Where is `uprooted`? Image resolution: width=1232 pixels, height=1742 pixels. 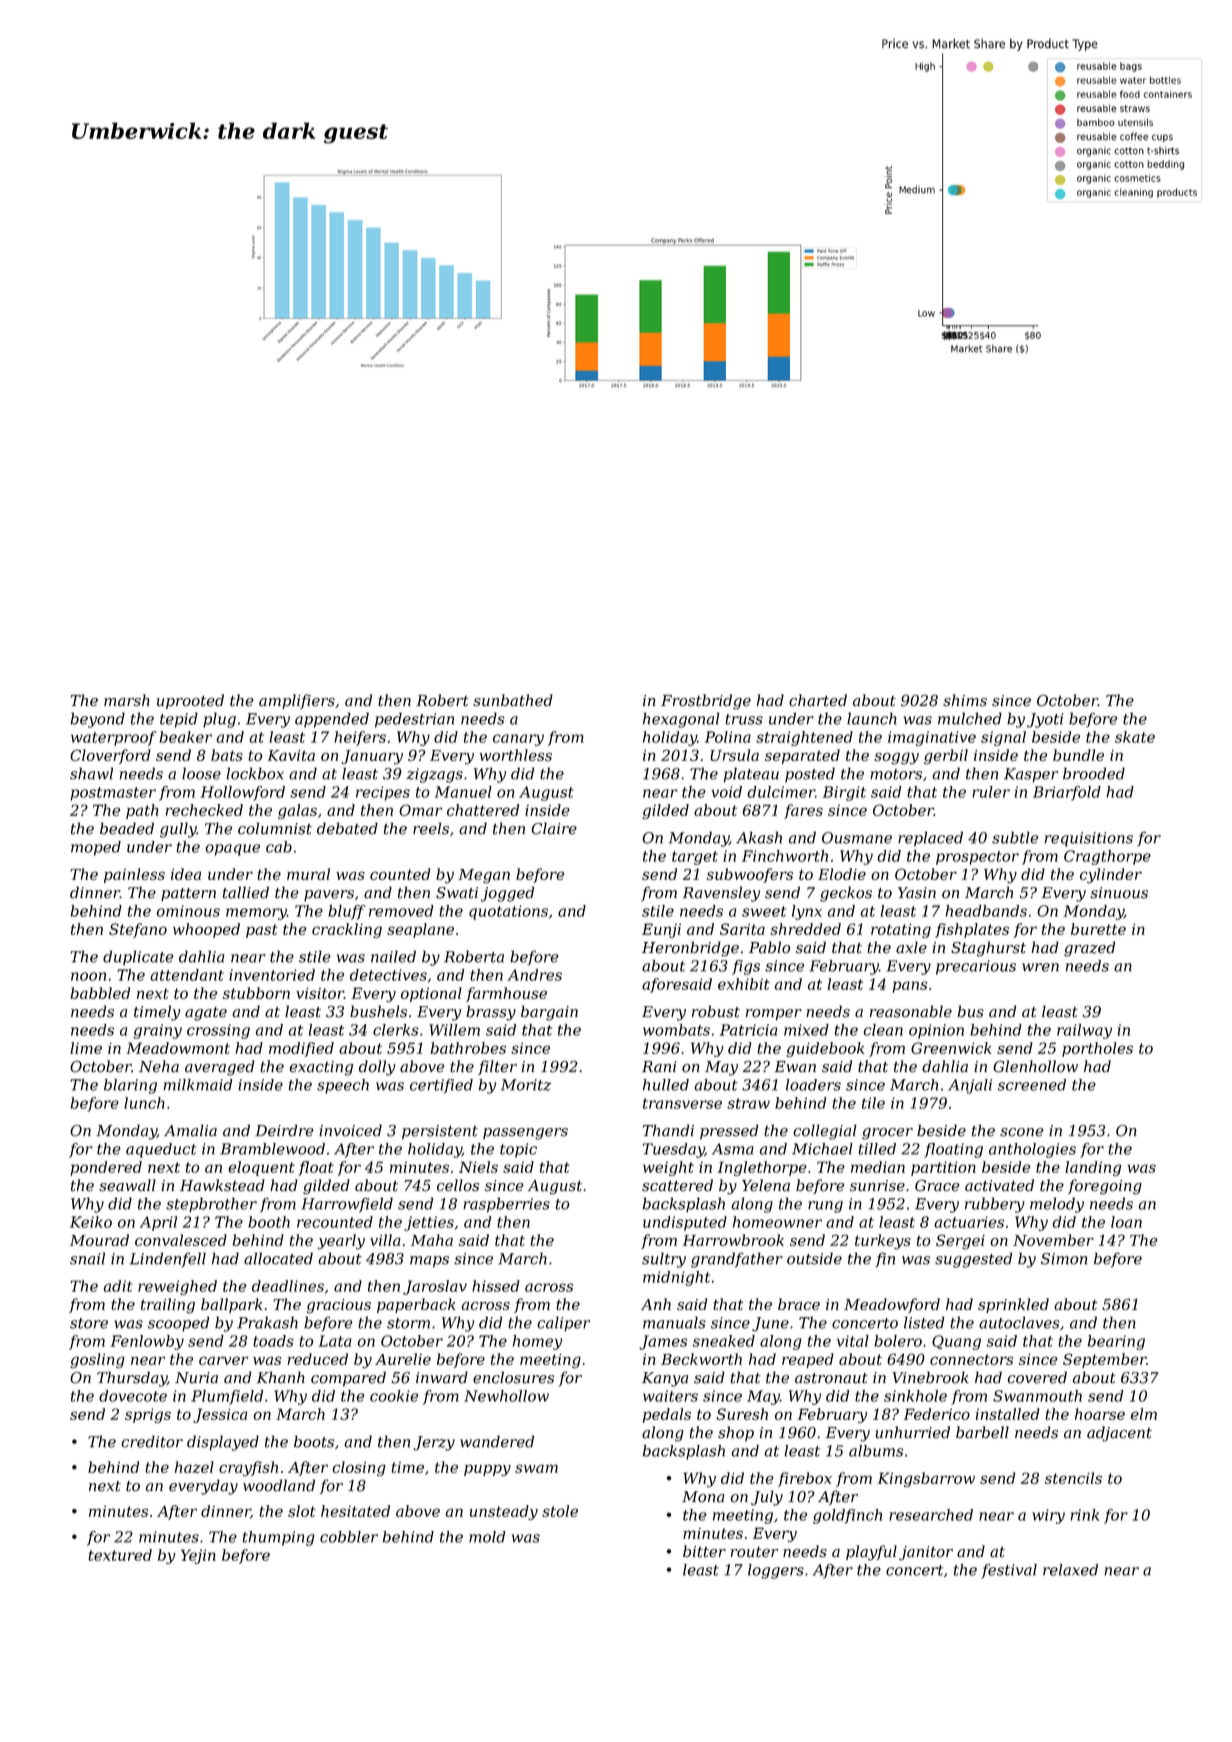
uprooted is located at coordinates (190, 701).
